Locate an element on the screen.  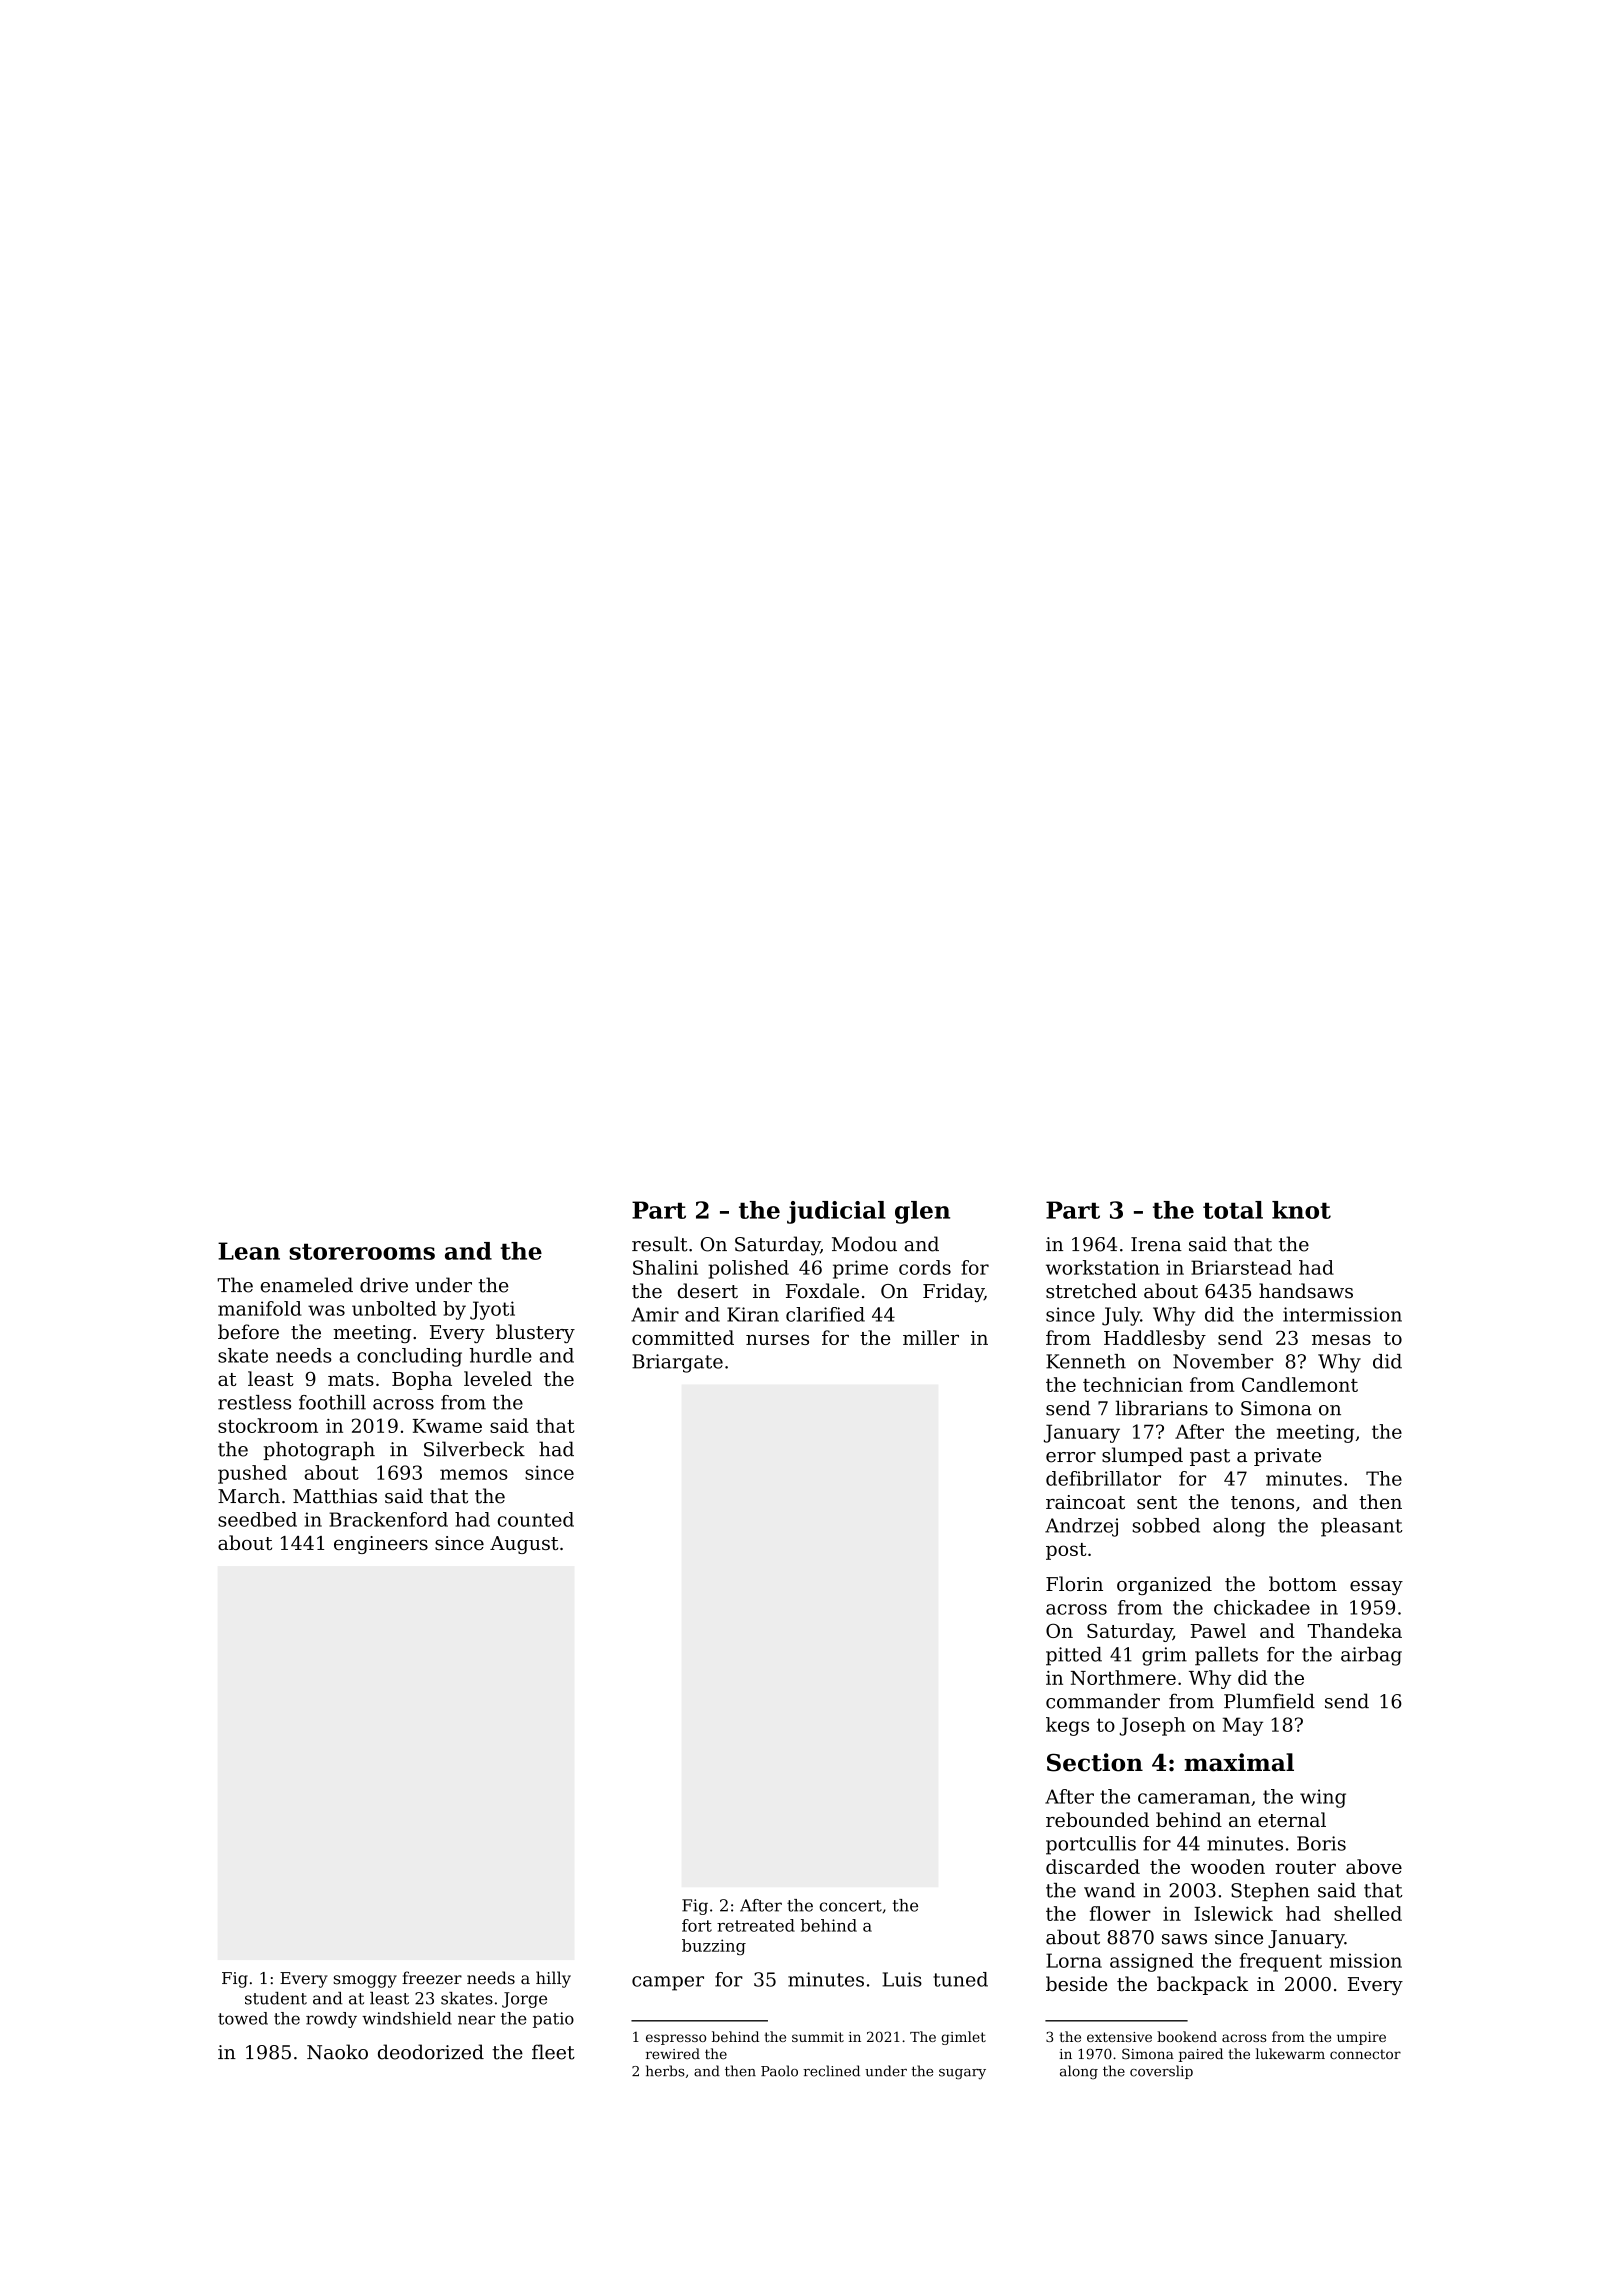
mesas is located at coordinates (1341, 1339).
